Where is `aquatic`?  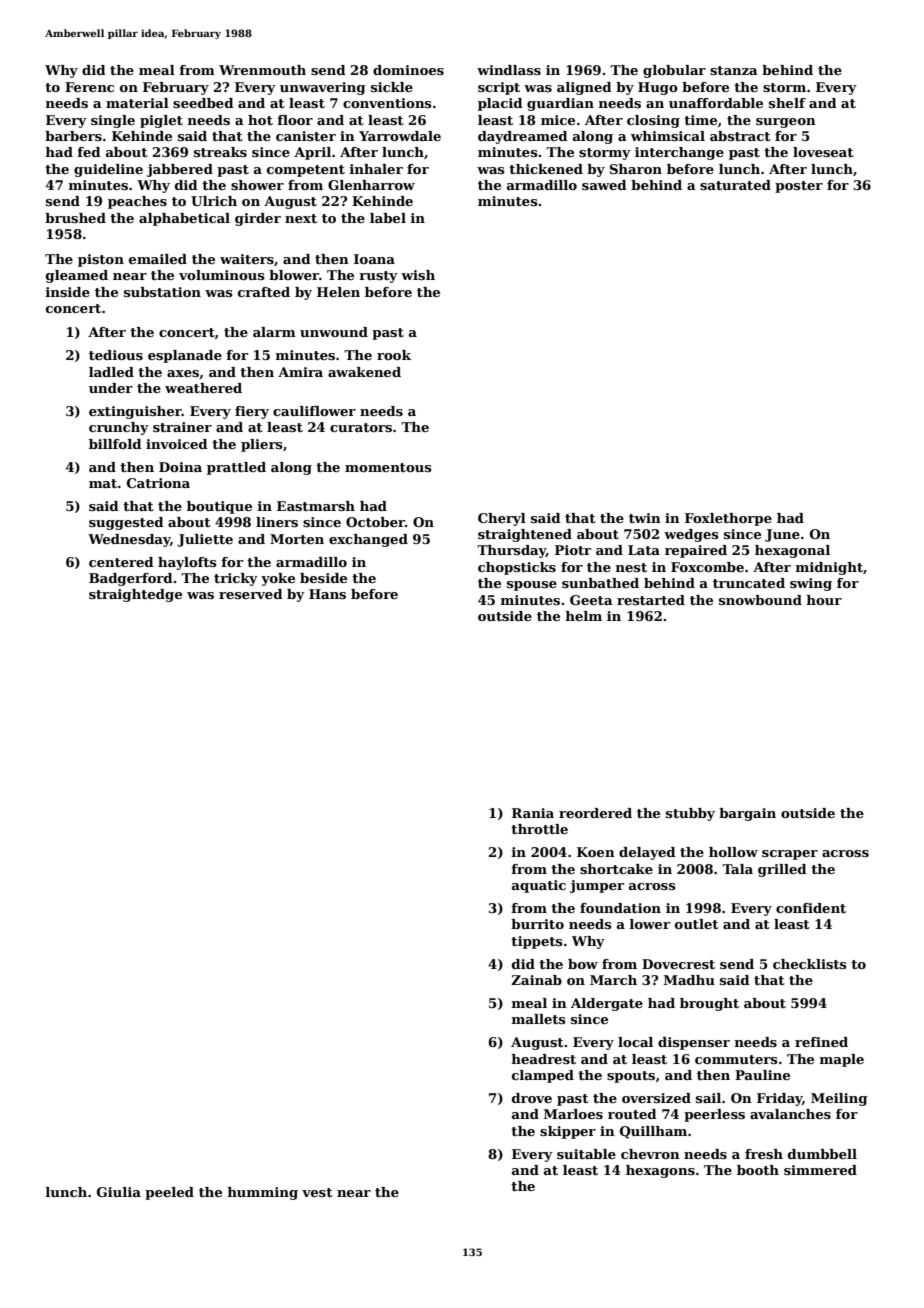 aquatic is located at coordinates (539, 886).
